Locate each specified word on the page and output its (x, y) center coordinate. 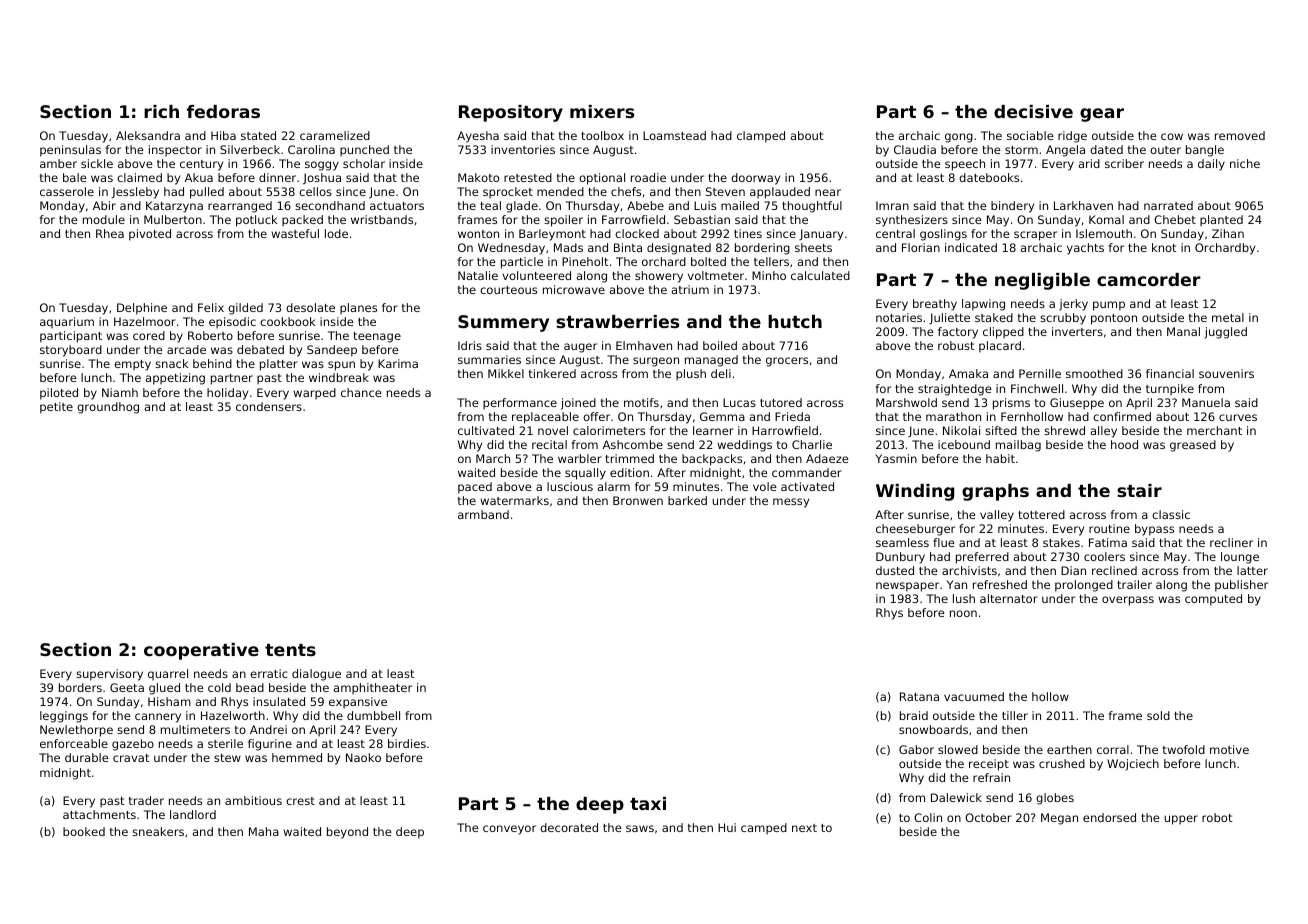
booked (84, 831)
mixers (602, 111)
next (804, 828)
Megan (1059, 819)
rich (161, 111)
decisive (1033, 111)
